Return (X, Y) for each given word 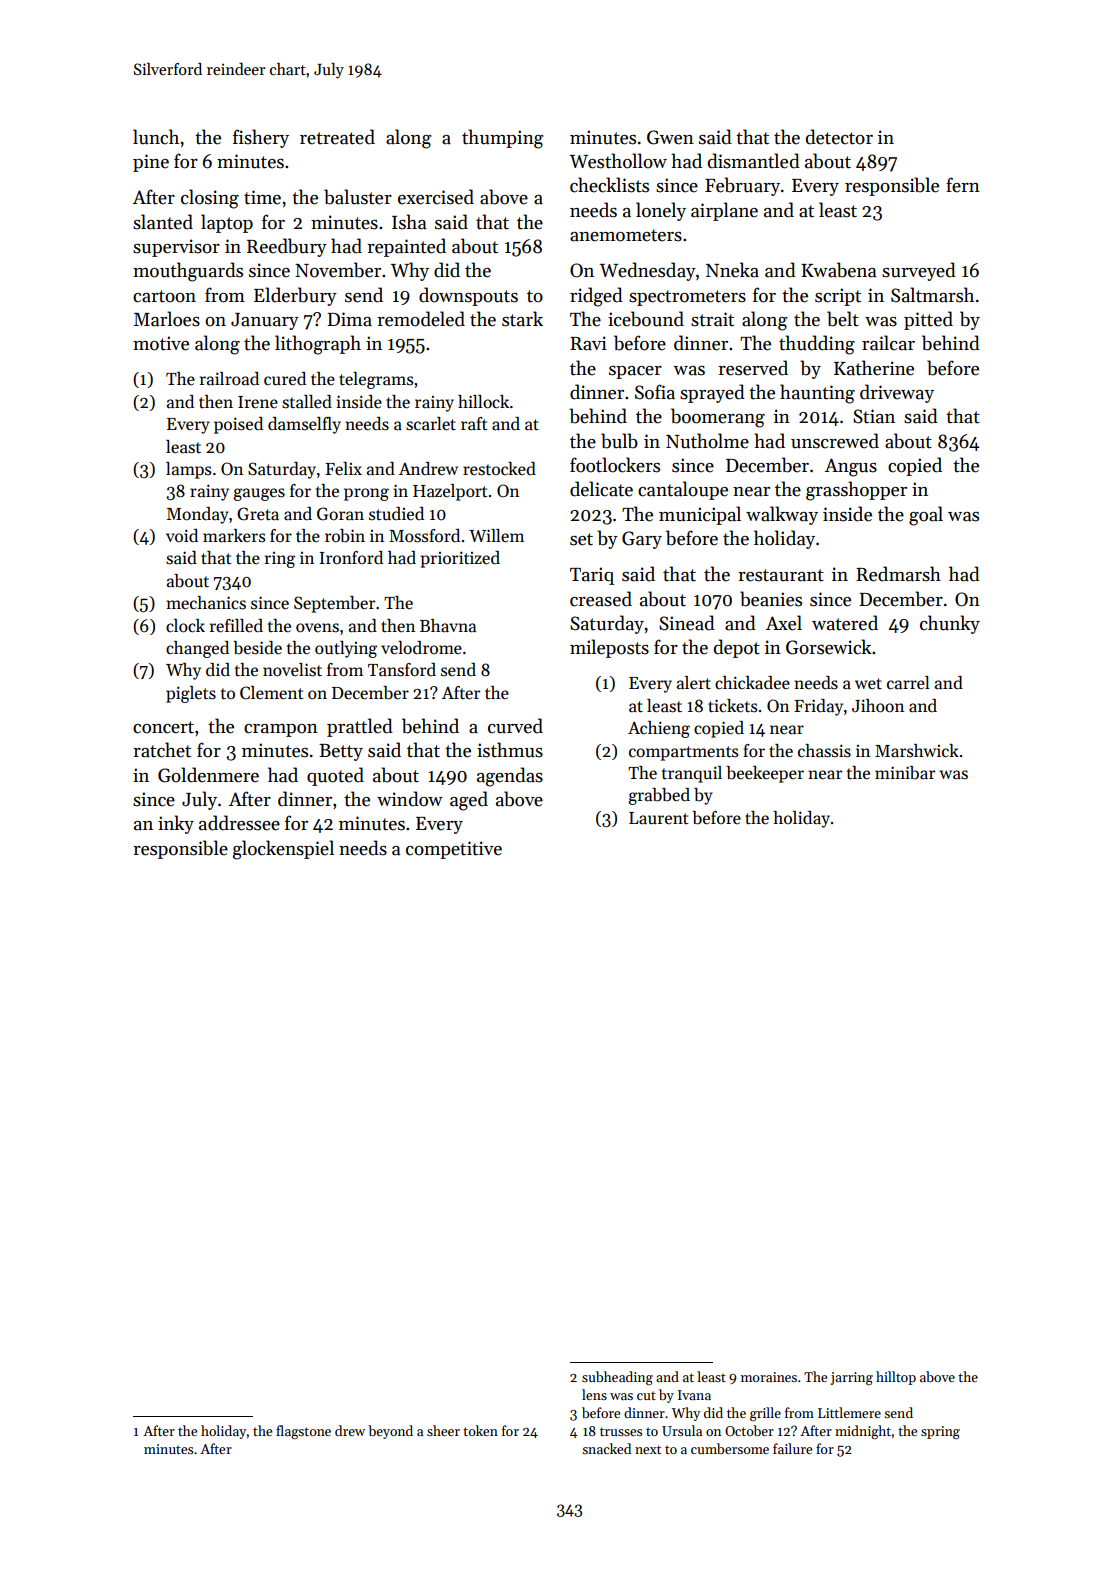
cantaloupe (683, 490)
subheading (617, 1378)
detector (839, 137)
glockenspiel (283, 850)
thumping (502, 139)
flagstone (303, 1432)
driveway (897, 393)
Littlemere (849, 1412)
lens (594, 1394)
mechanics (206, 603)
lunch (156, 137)
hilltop (896, 1378)
